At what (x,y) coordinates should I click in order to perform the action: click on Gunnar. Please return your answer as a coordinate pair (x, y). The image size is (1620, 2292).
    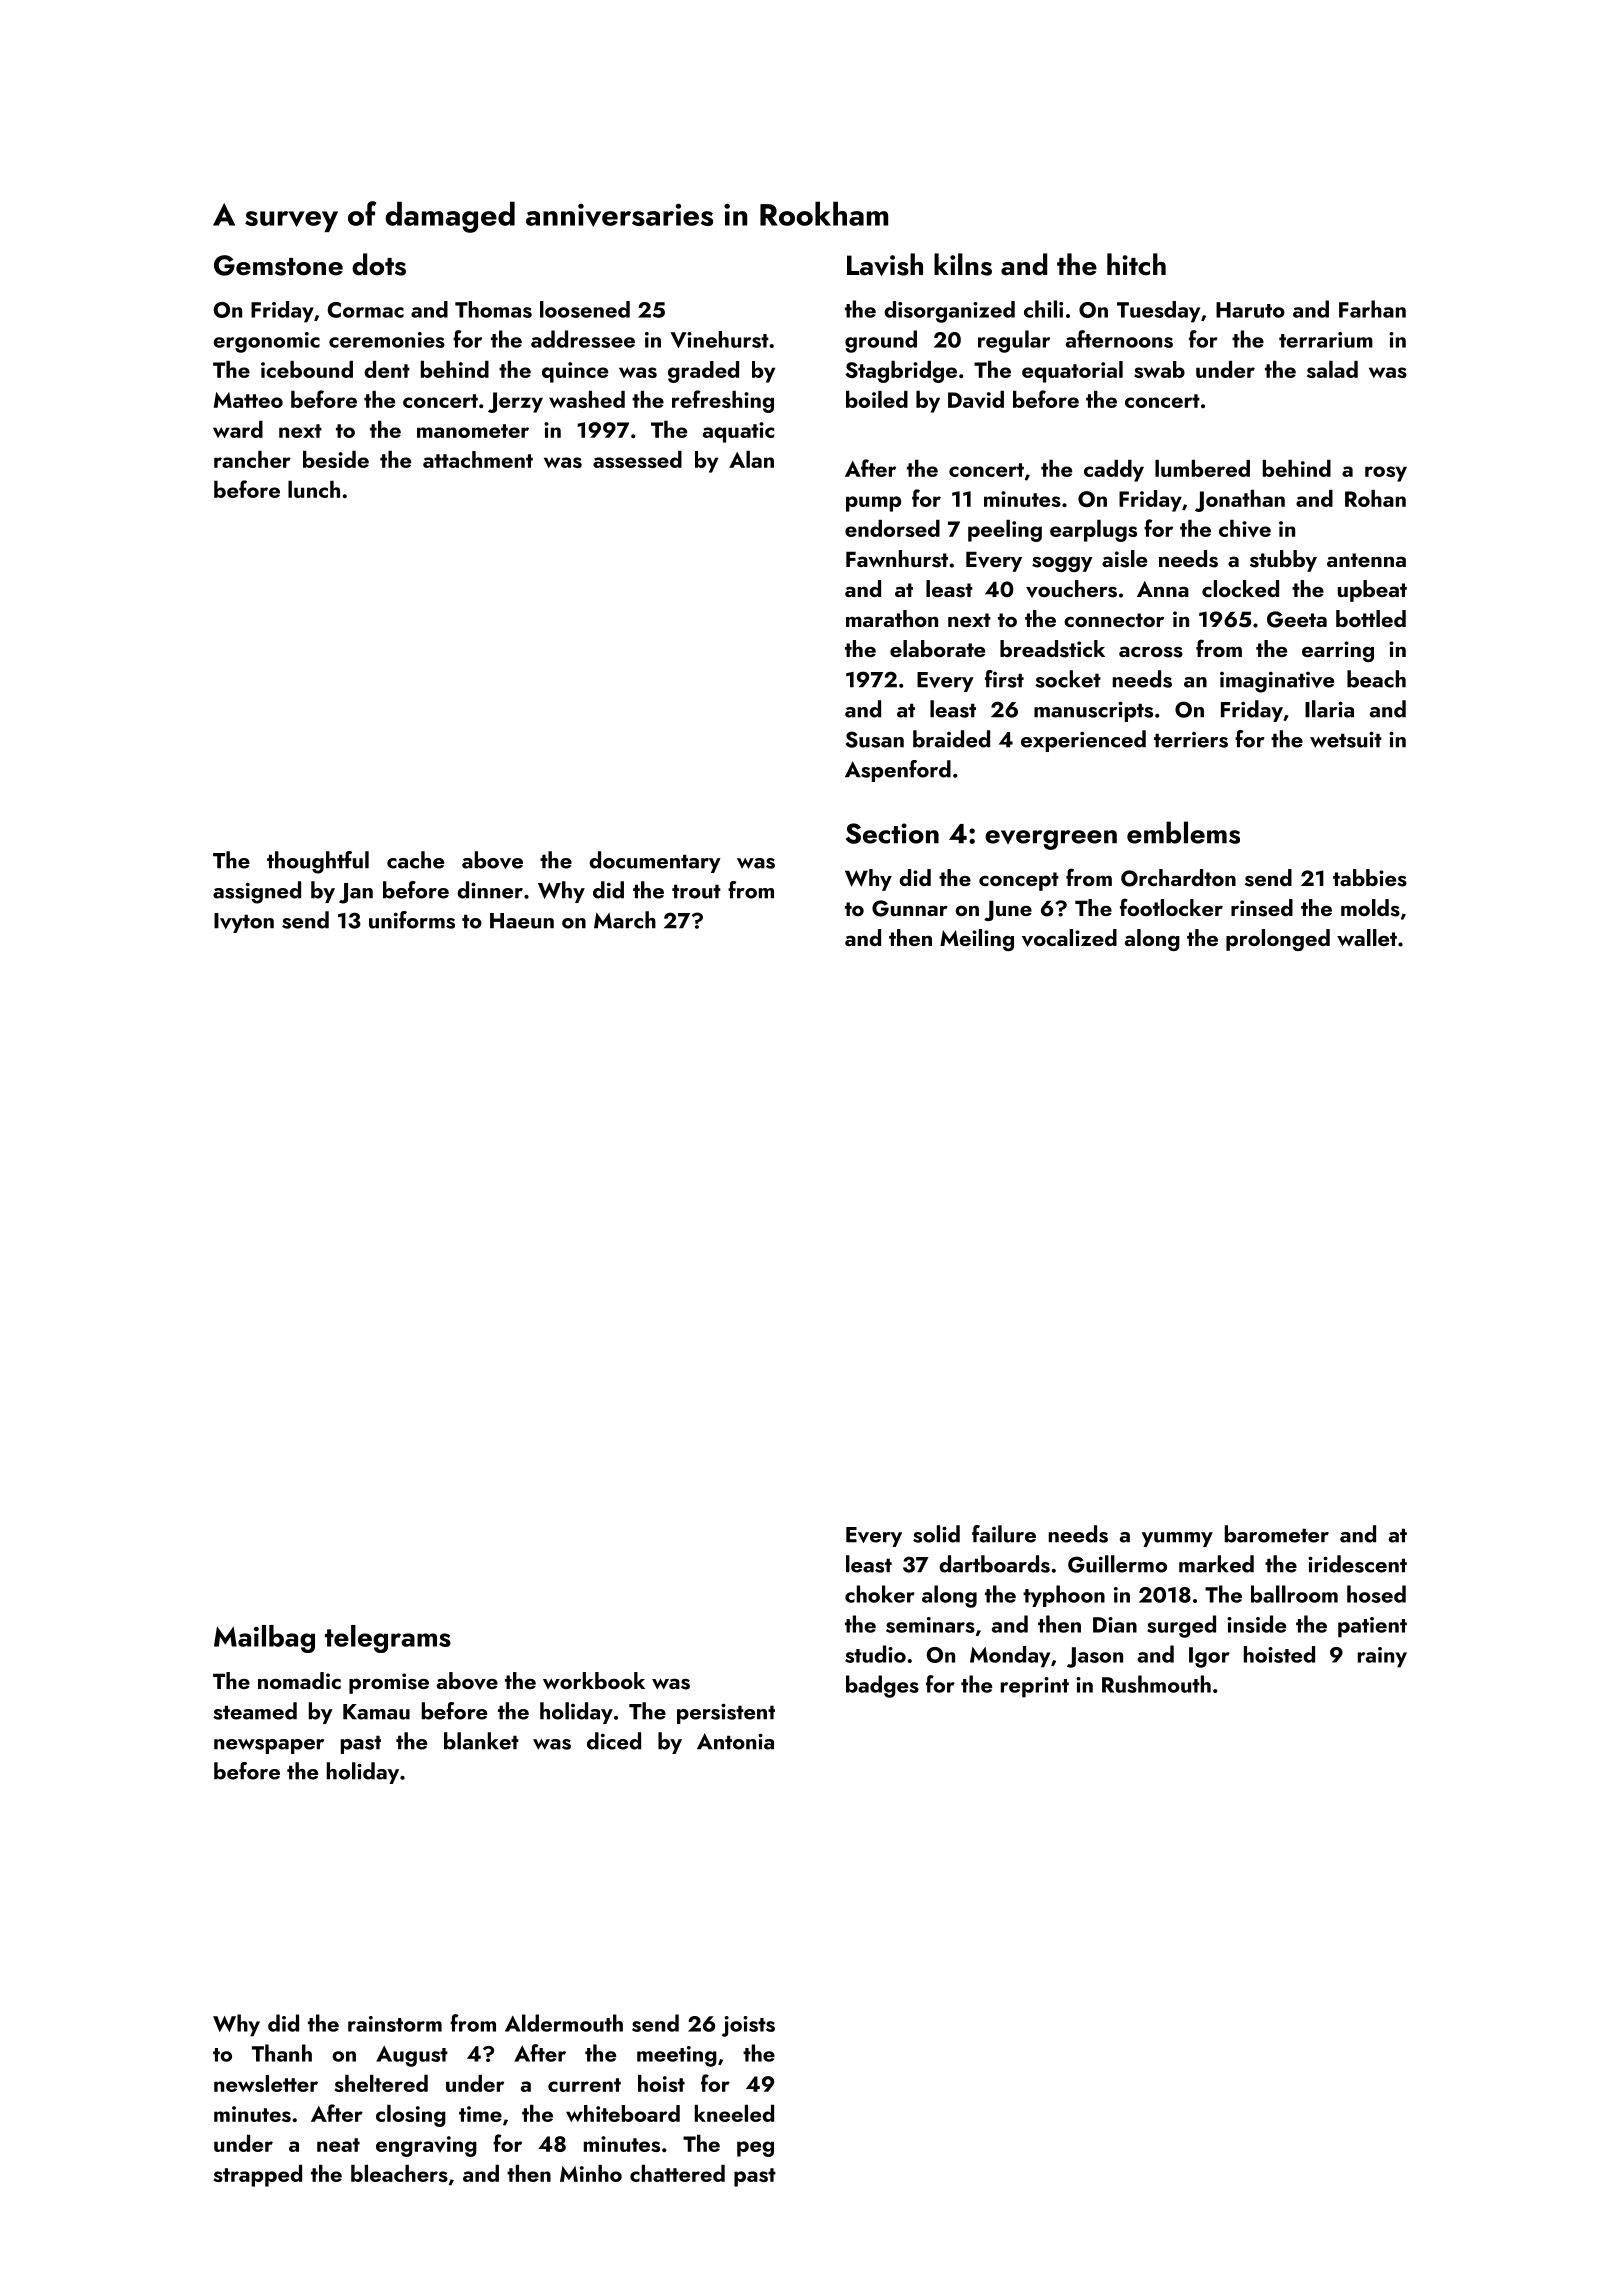
    Looking at the image, I should click on (910, 908).
